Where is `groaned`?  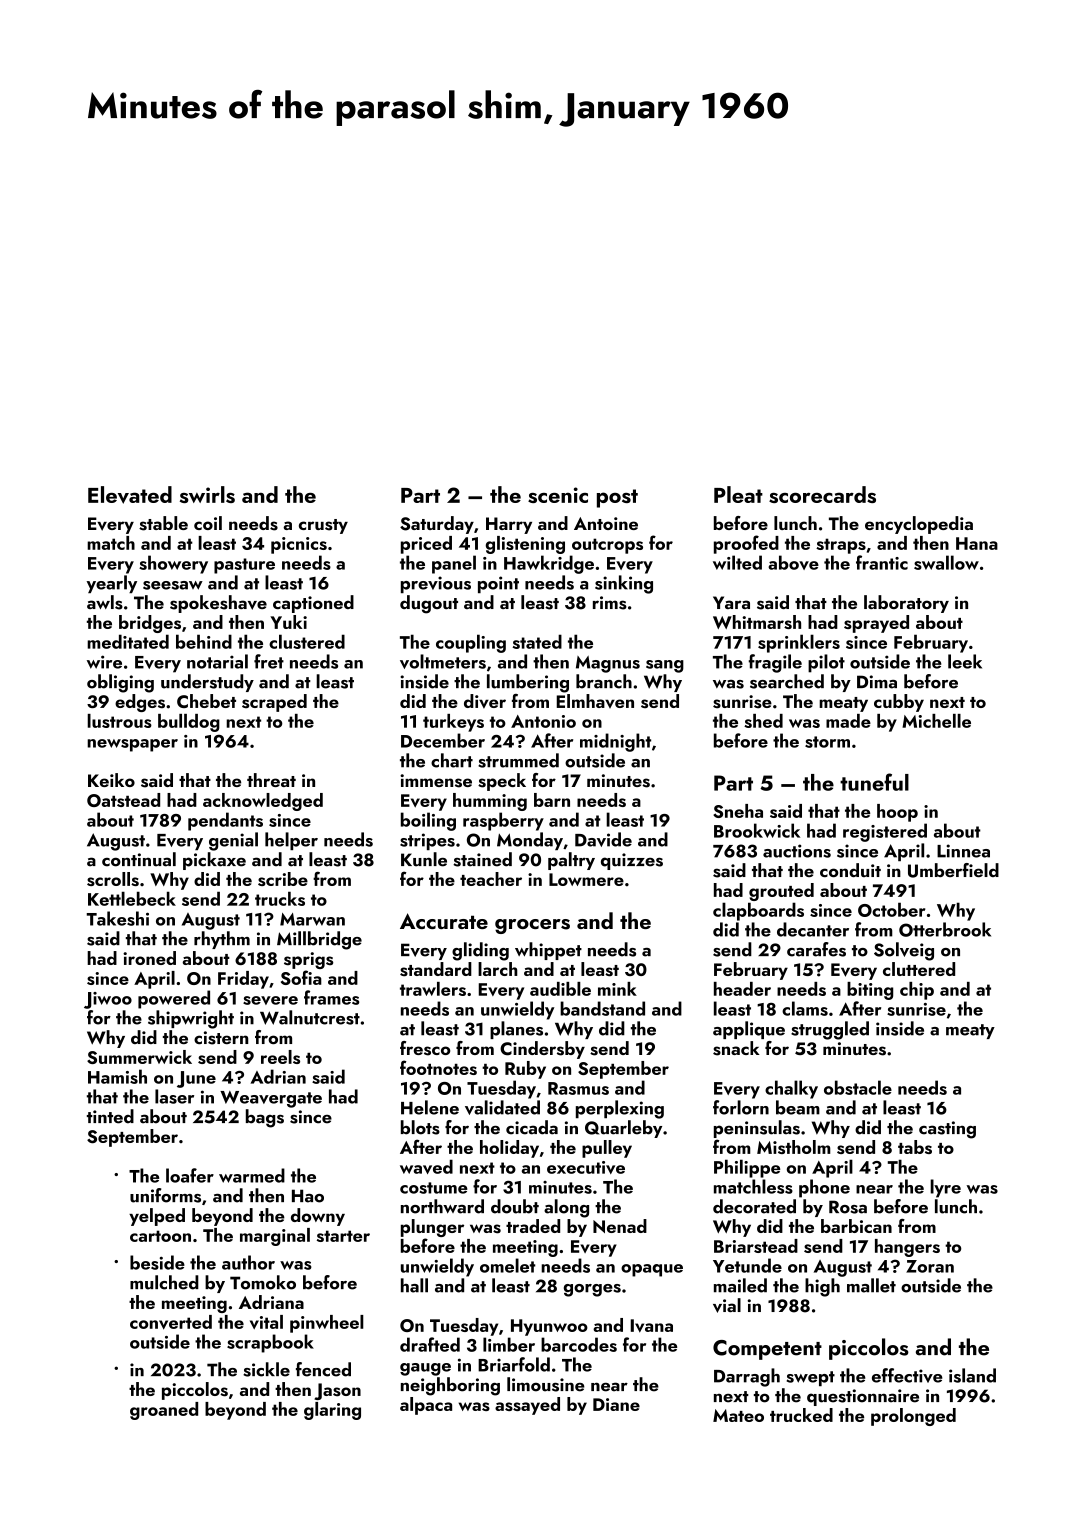
groaned is located at coordinates (164, 1411).
